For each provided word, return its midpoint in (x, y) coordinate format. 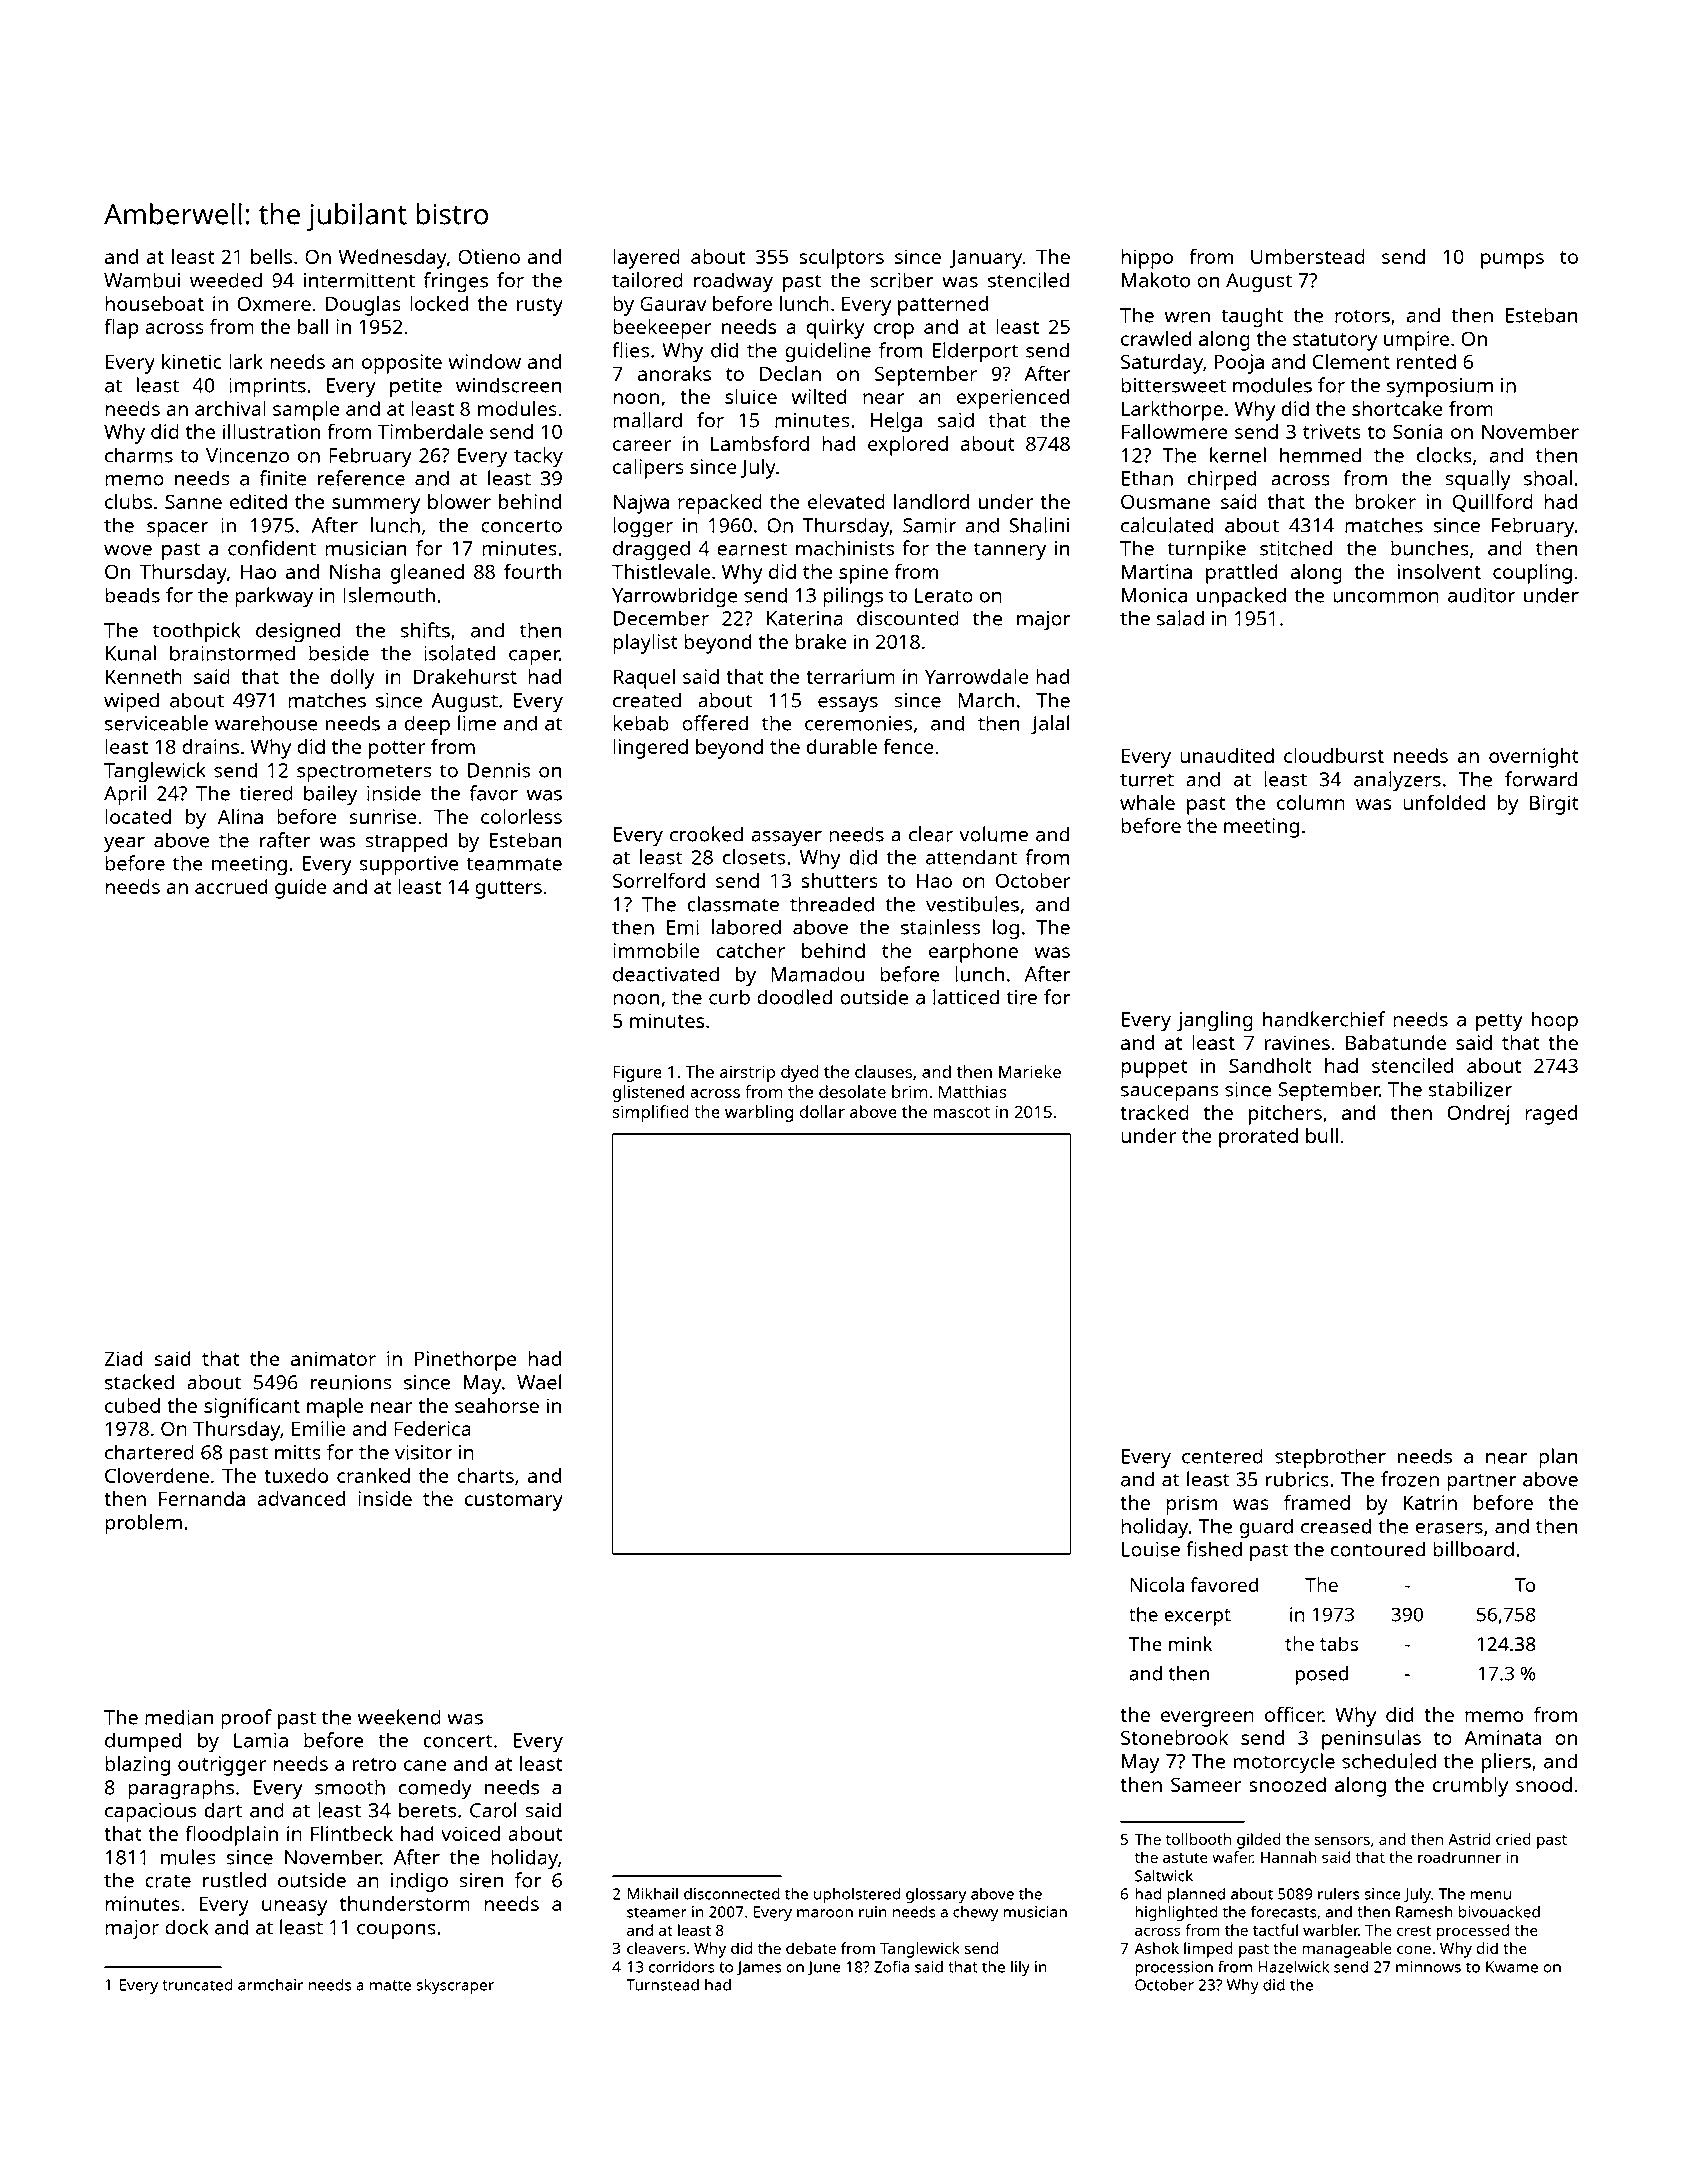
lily (1020, 1968)
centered (1222, 1456)
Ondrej (1478, 1115)
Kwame (1512, 1967)
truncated (197, 1985)
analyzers (1397, 781)
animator (333, 1358)
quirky (835, 329)
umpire (1416, 341)
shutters (839, 880)
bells (271, 256)
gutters (508, 890)
